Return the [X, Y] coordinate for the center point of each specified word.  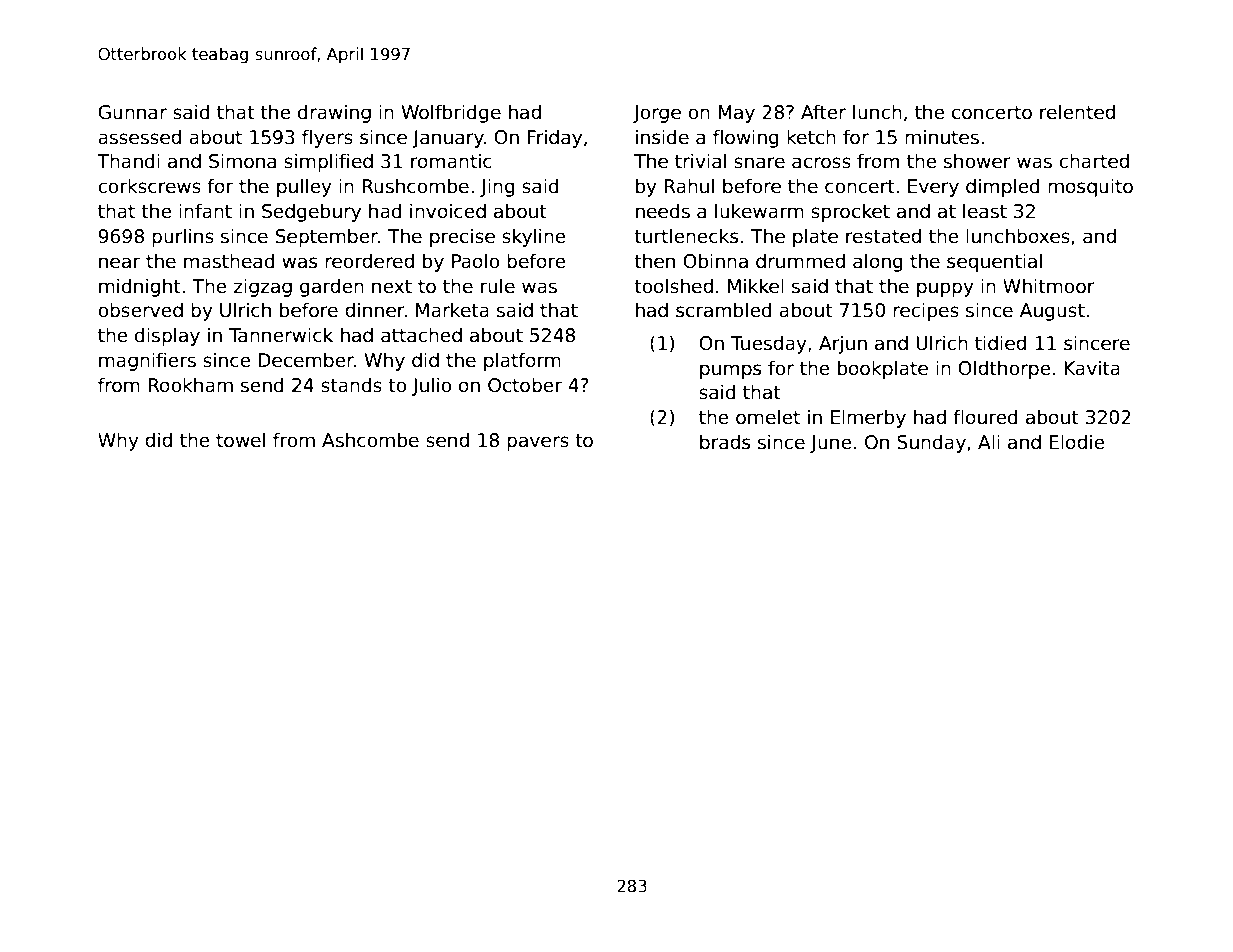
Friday [554, 138]
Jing [497, 187]
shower [977, 161]
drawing [334, 113]
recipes [926, 311]
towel [240, 440]
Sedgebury [311, 212]
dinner [375, 310]
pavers [538, 443]
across [821, 163]
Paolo [475, 261]
